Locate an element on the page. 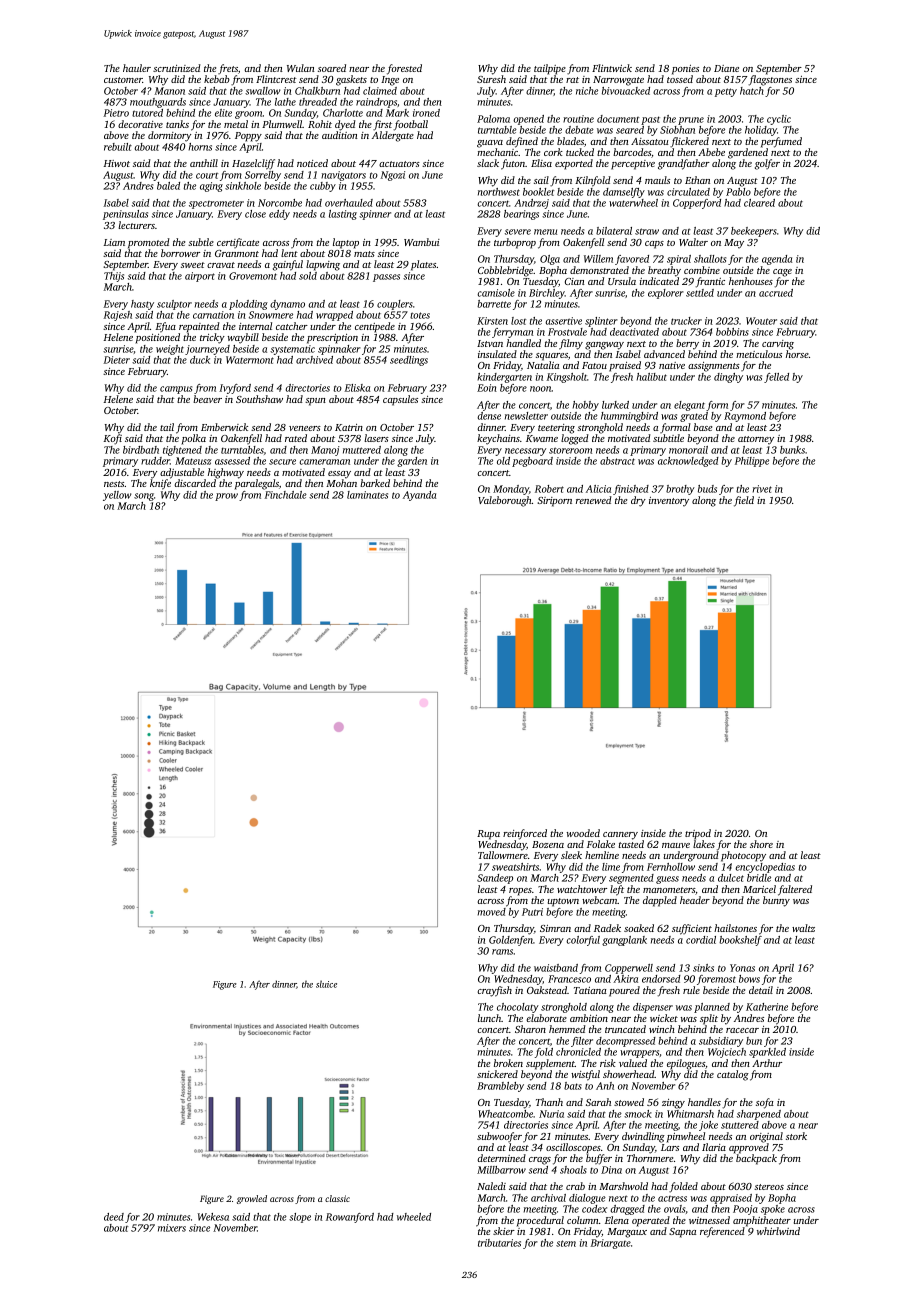  tributaries is located at coordinates (499, 1243).
